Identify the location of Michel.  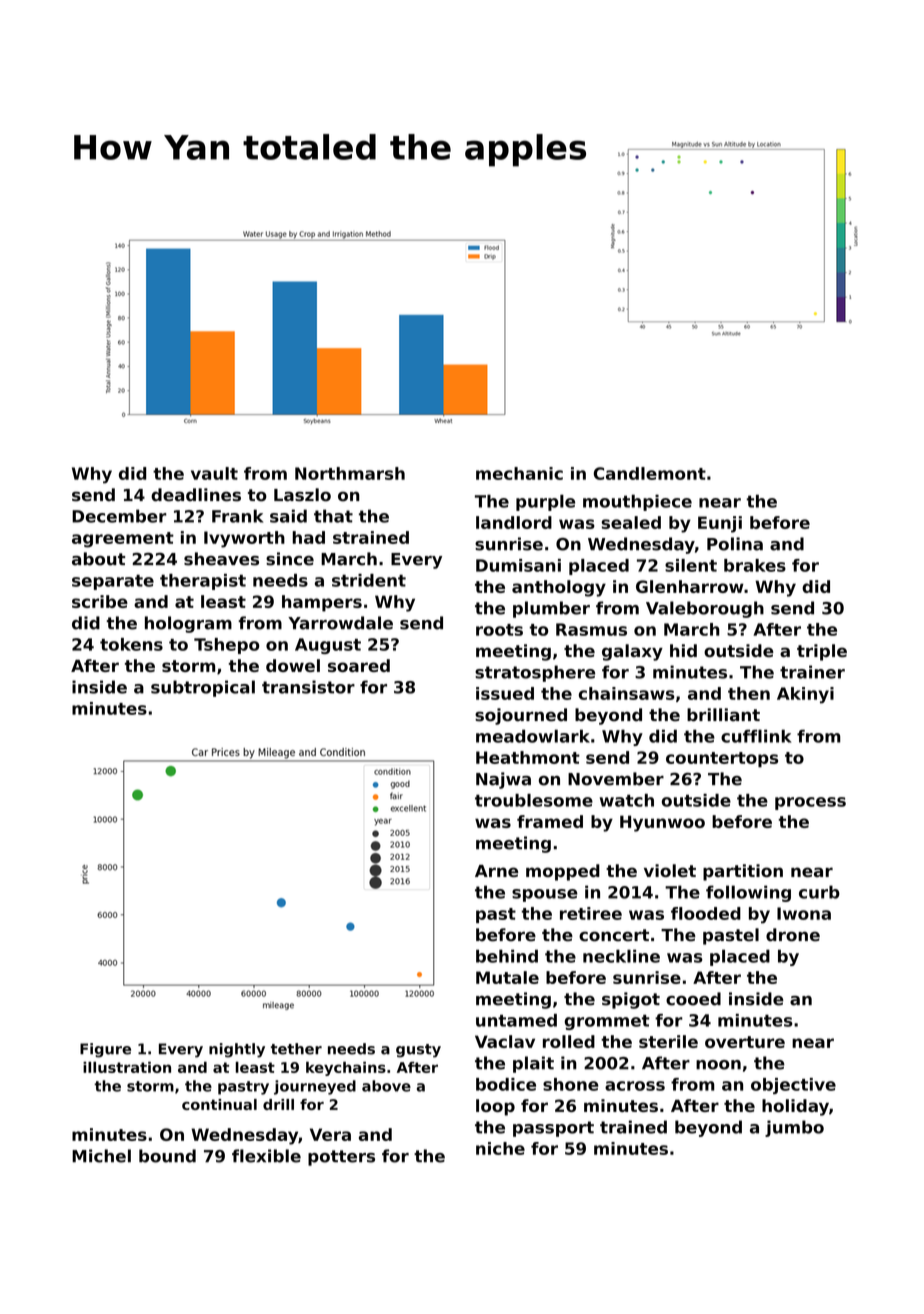
(101, 1156).
